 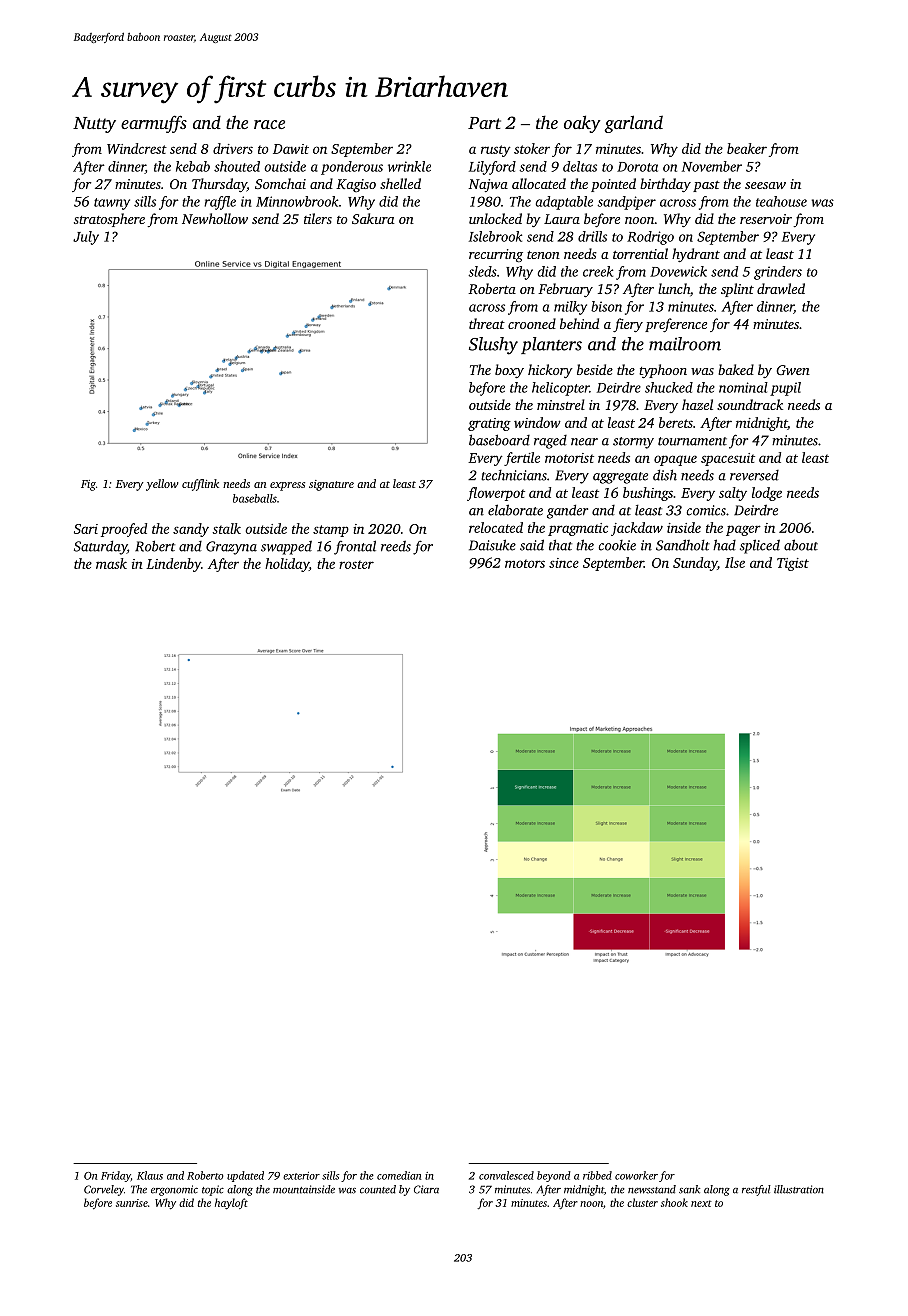 What do you see at coordinates (200, 485) in the document?
I see `cufflink` at bounding box center [200, 485].
